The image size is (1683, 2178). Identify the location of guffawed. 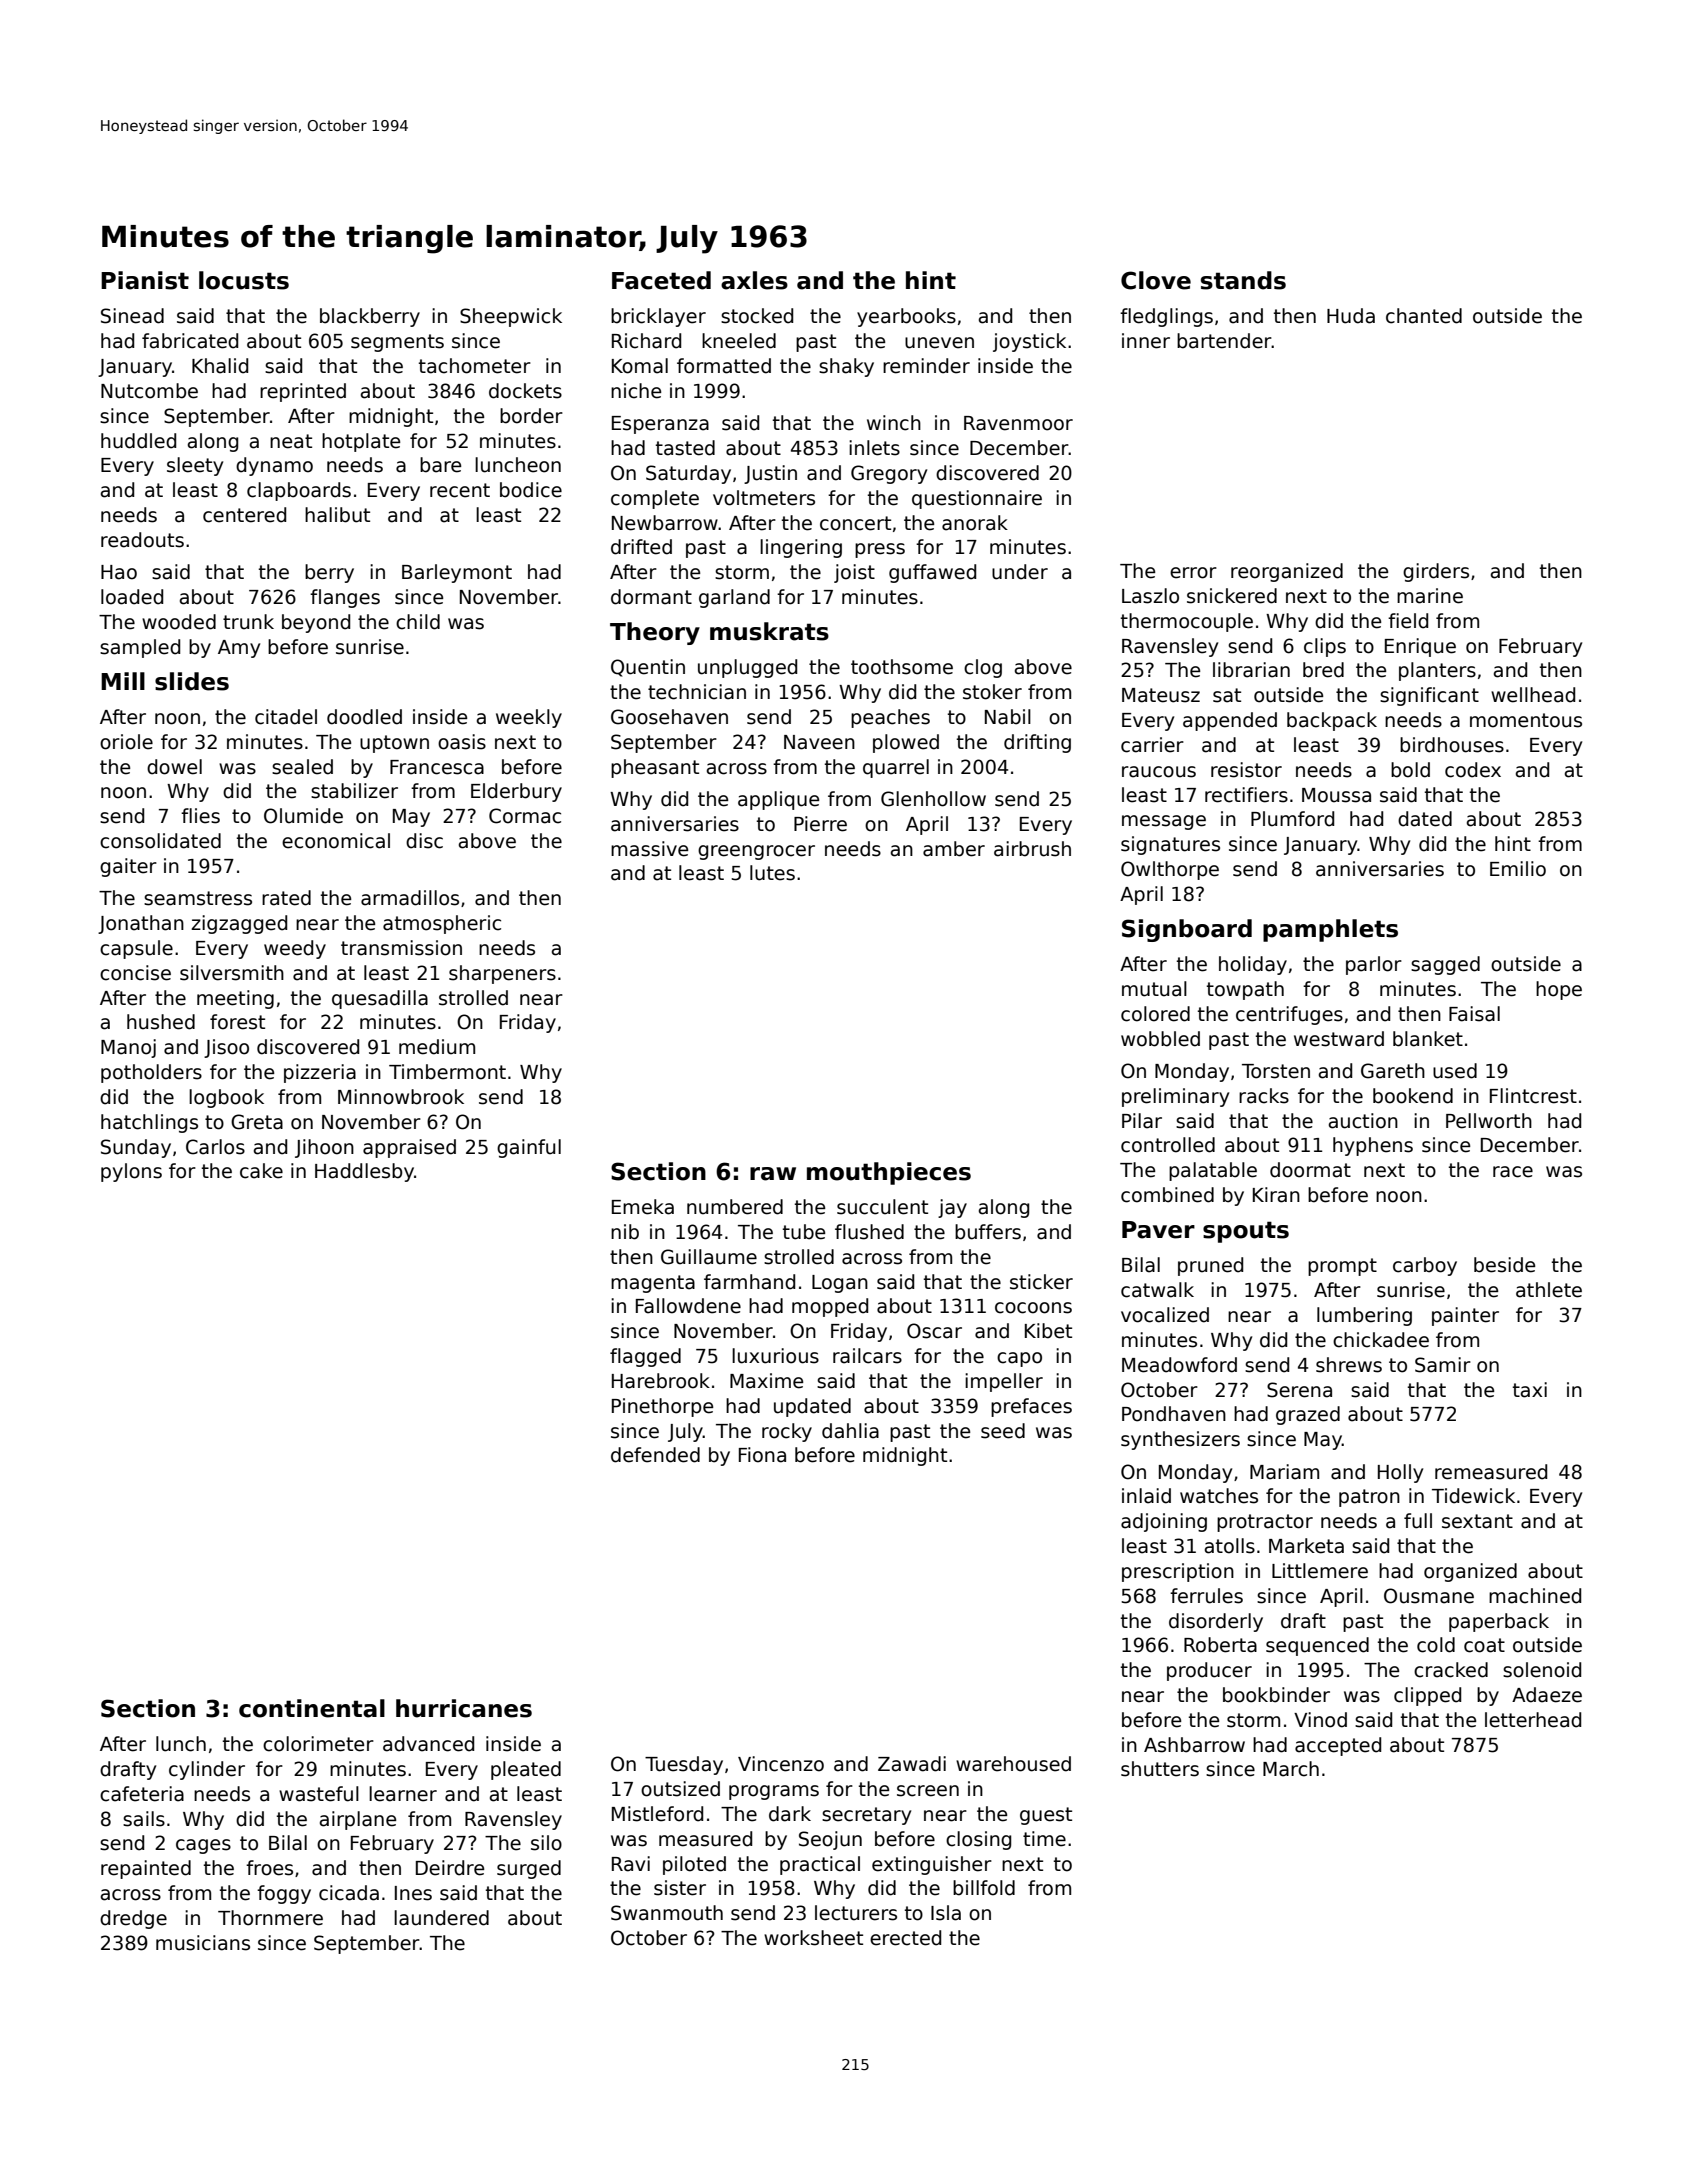
(932, 573).
